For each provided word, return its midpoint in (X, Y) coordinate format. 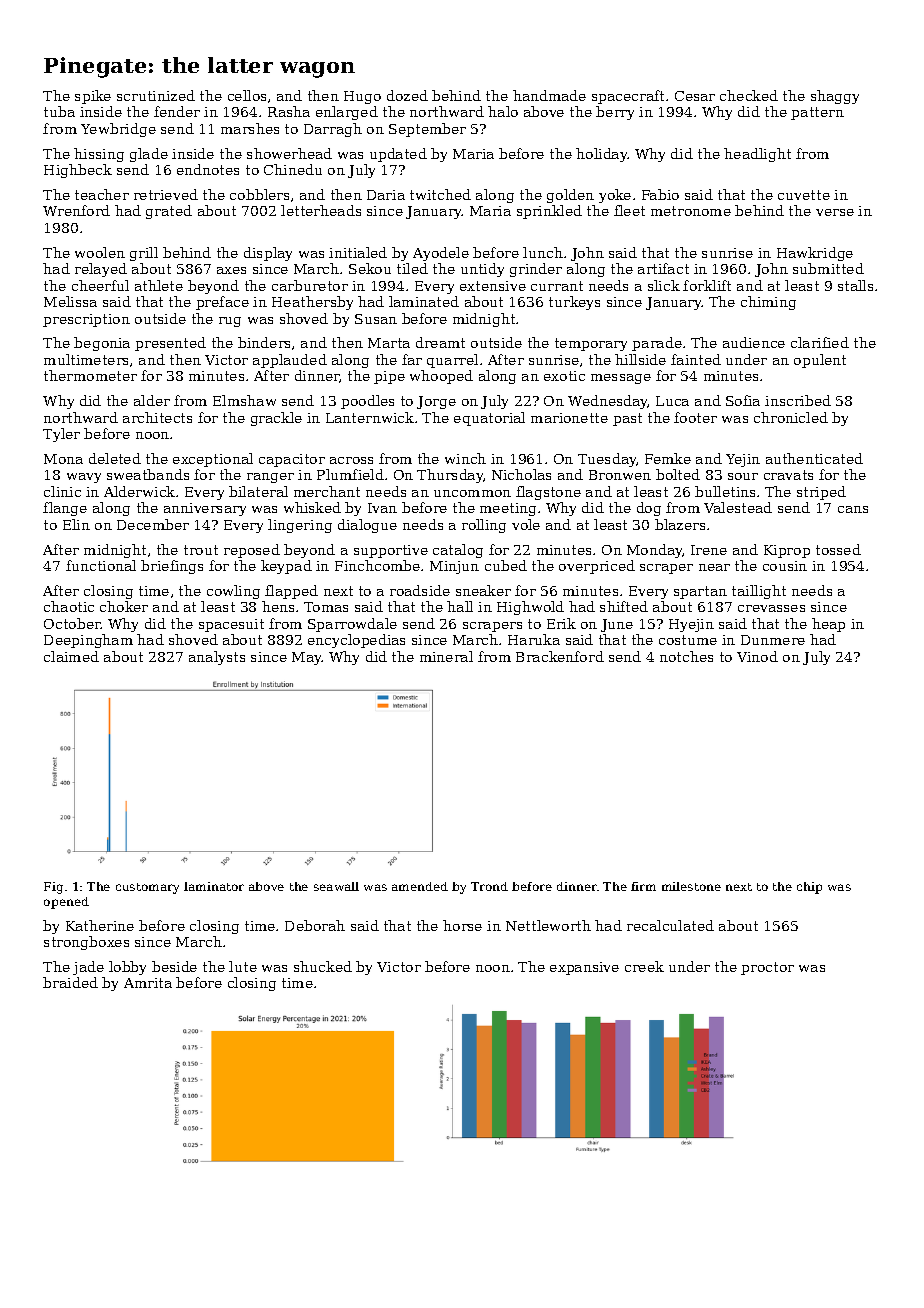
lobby (127, 968)
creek (644, 966)
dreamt (440, 342)
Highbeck (78, 171)
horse (462, 925)
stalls (855, 285)
